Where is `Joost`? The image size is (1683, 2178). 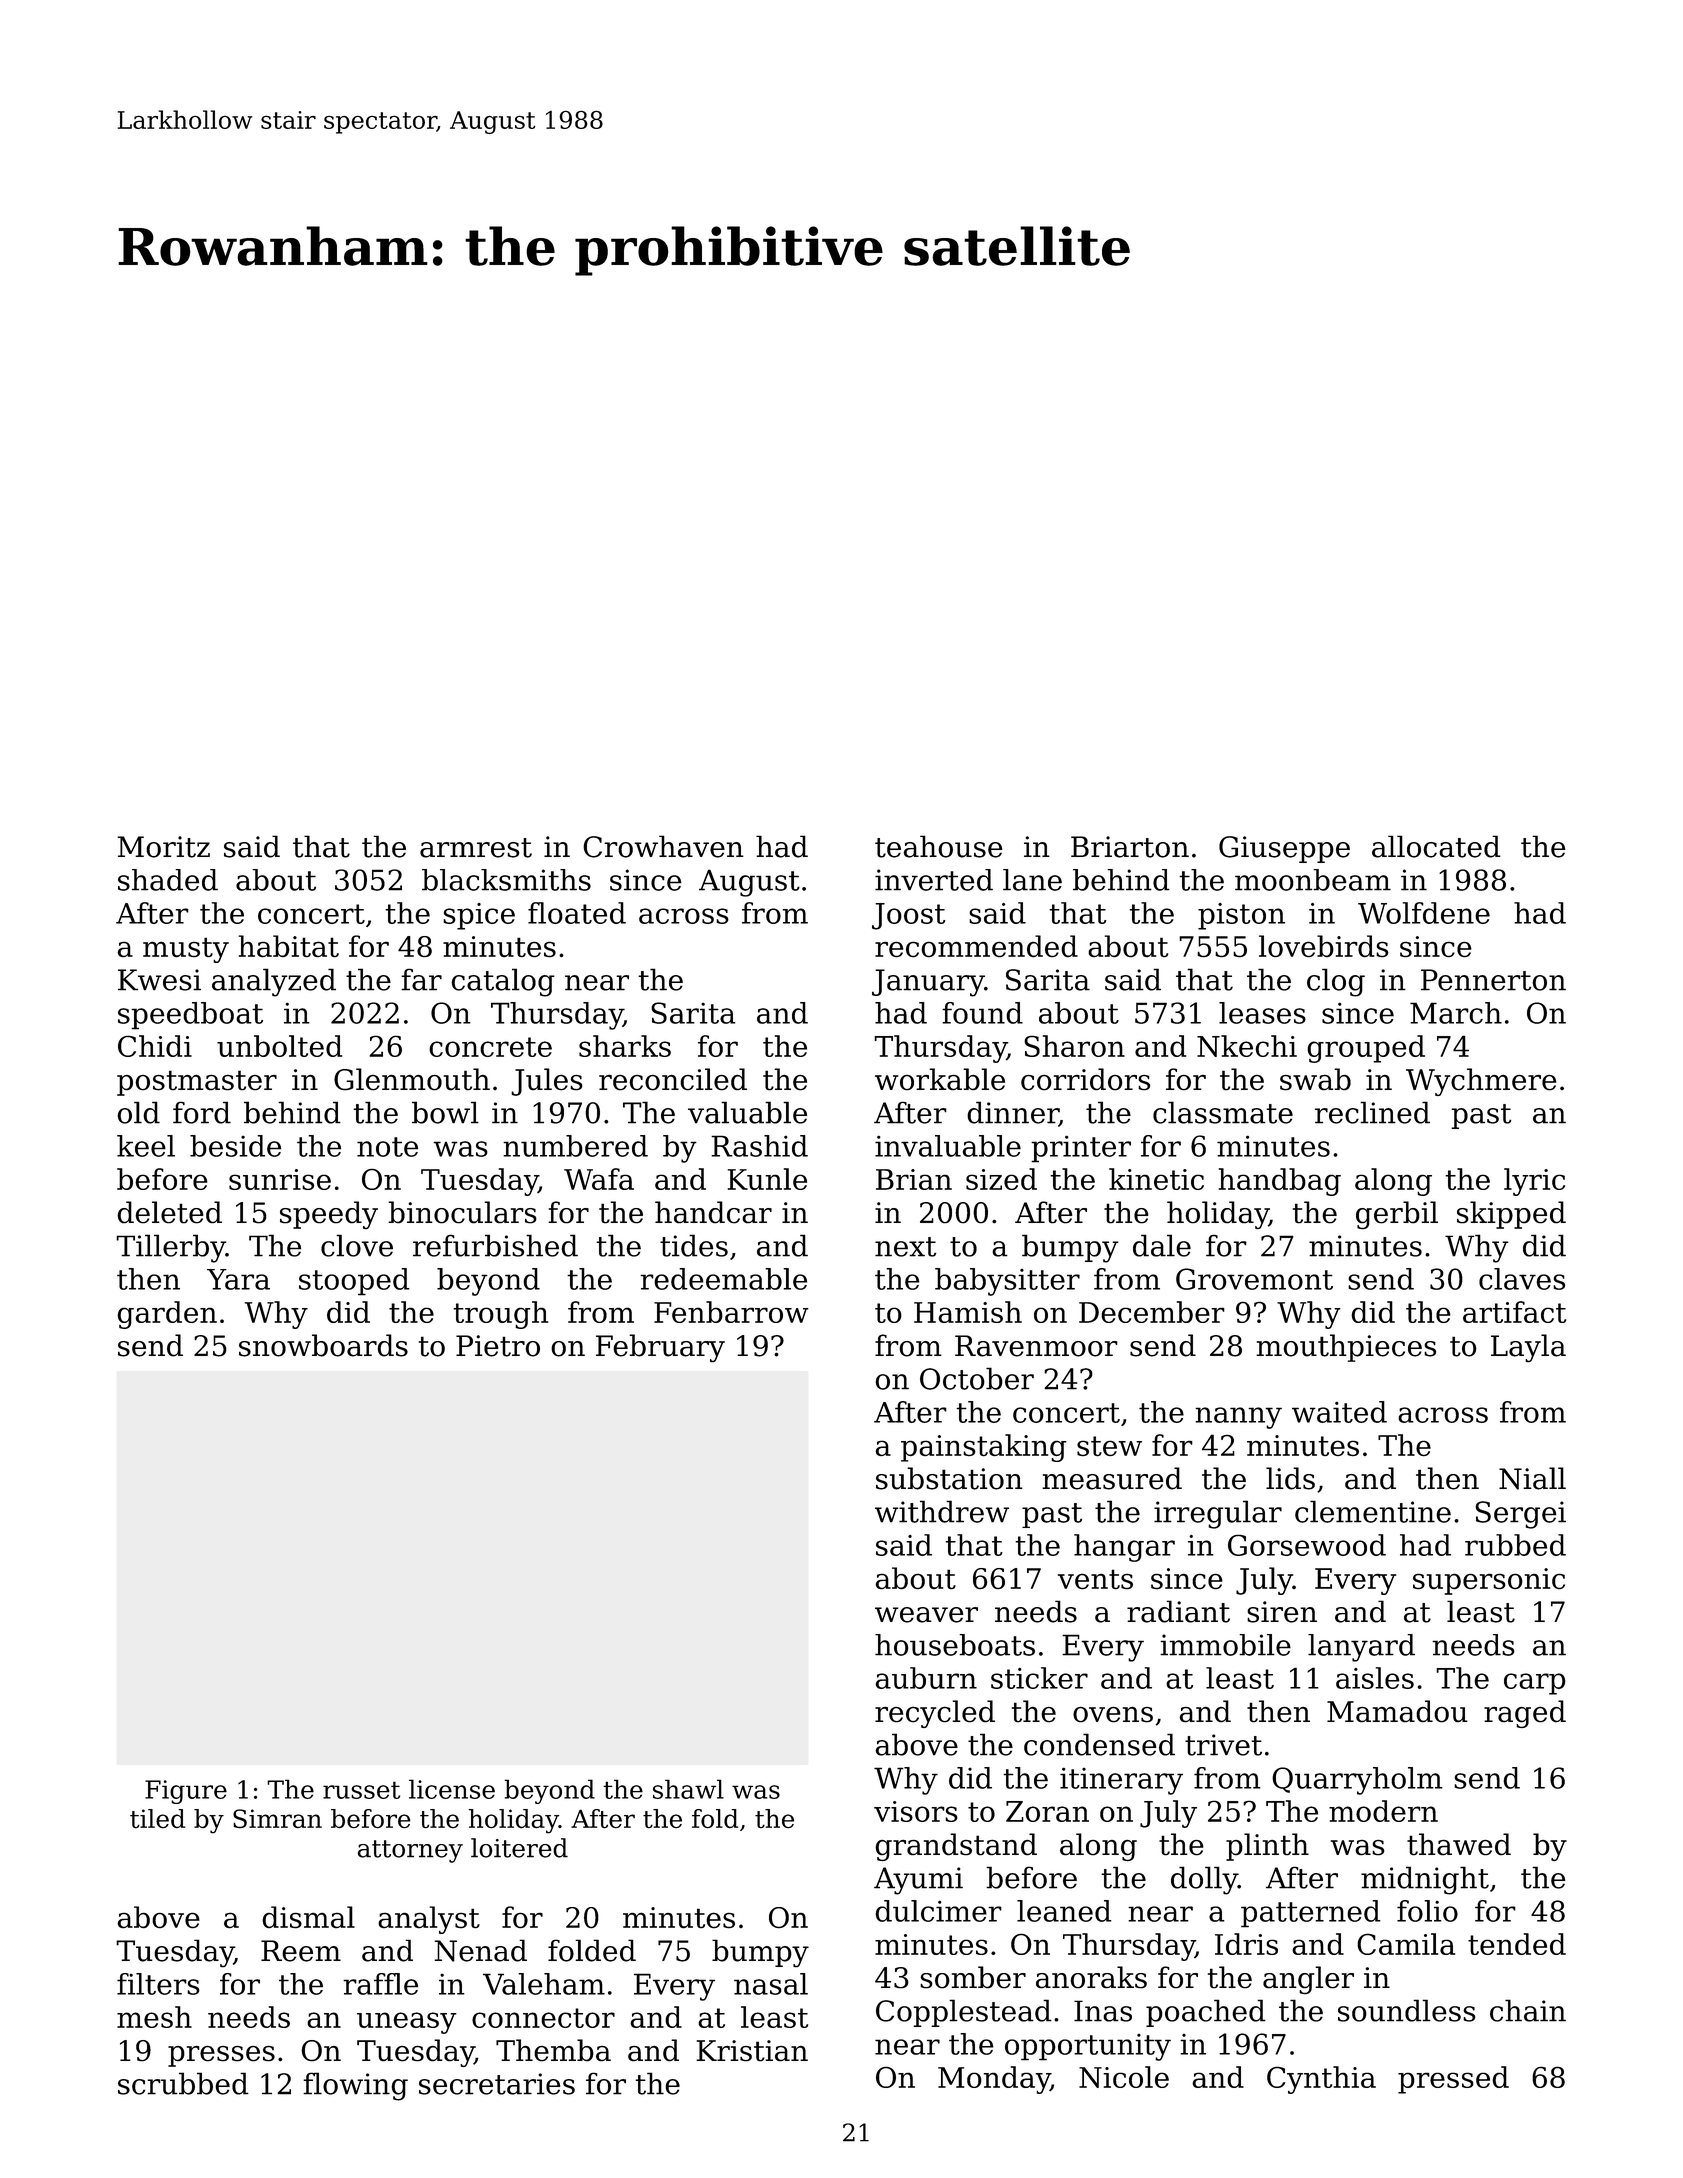
Joost is located at coordinates (908, 916).
